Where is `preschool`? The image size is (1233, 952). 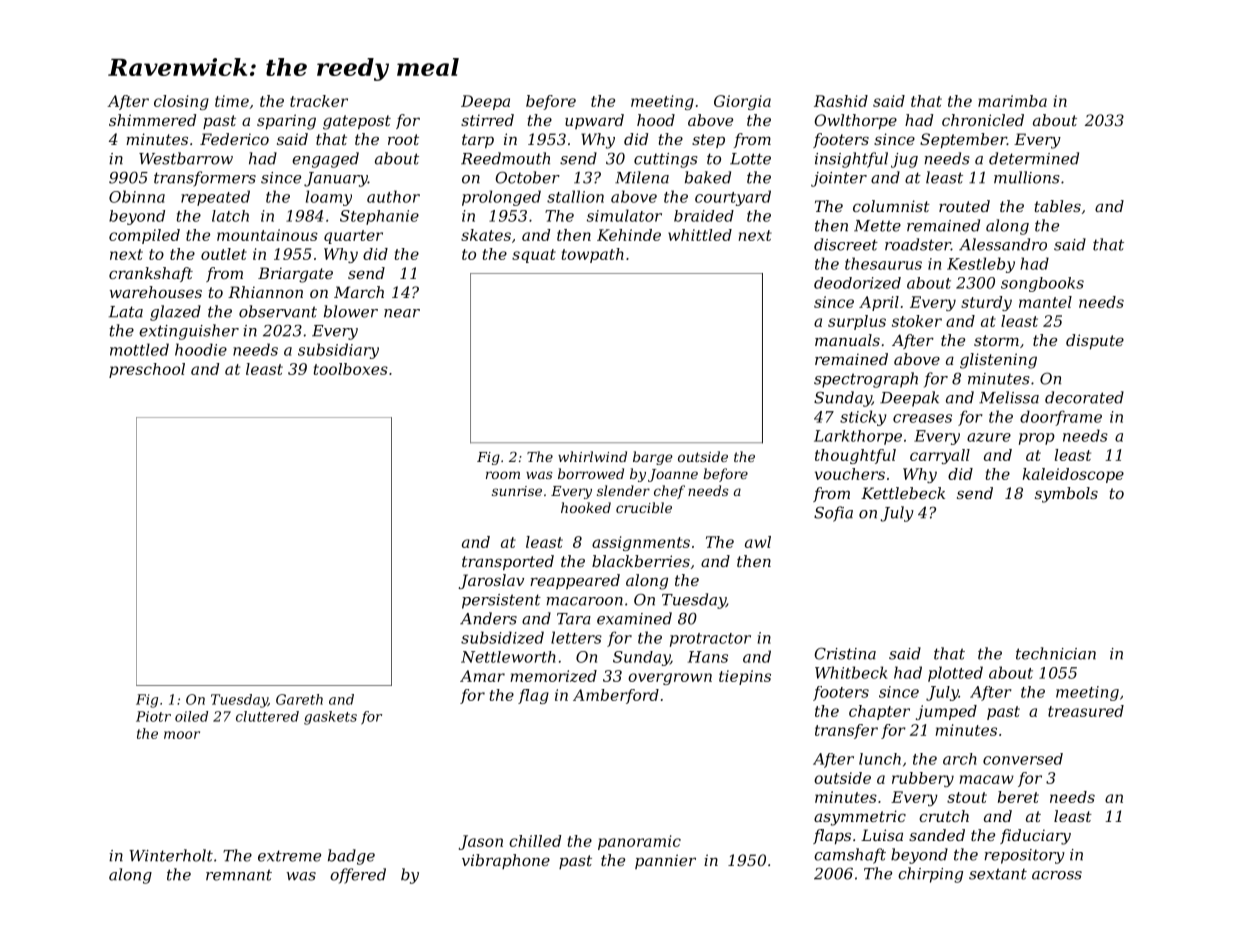
preschool is located at coordinates (147, 370).
